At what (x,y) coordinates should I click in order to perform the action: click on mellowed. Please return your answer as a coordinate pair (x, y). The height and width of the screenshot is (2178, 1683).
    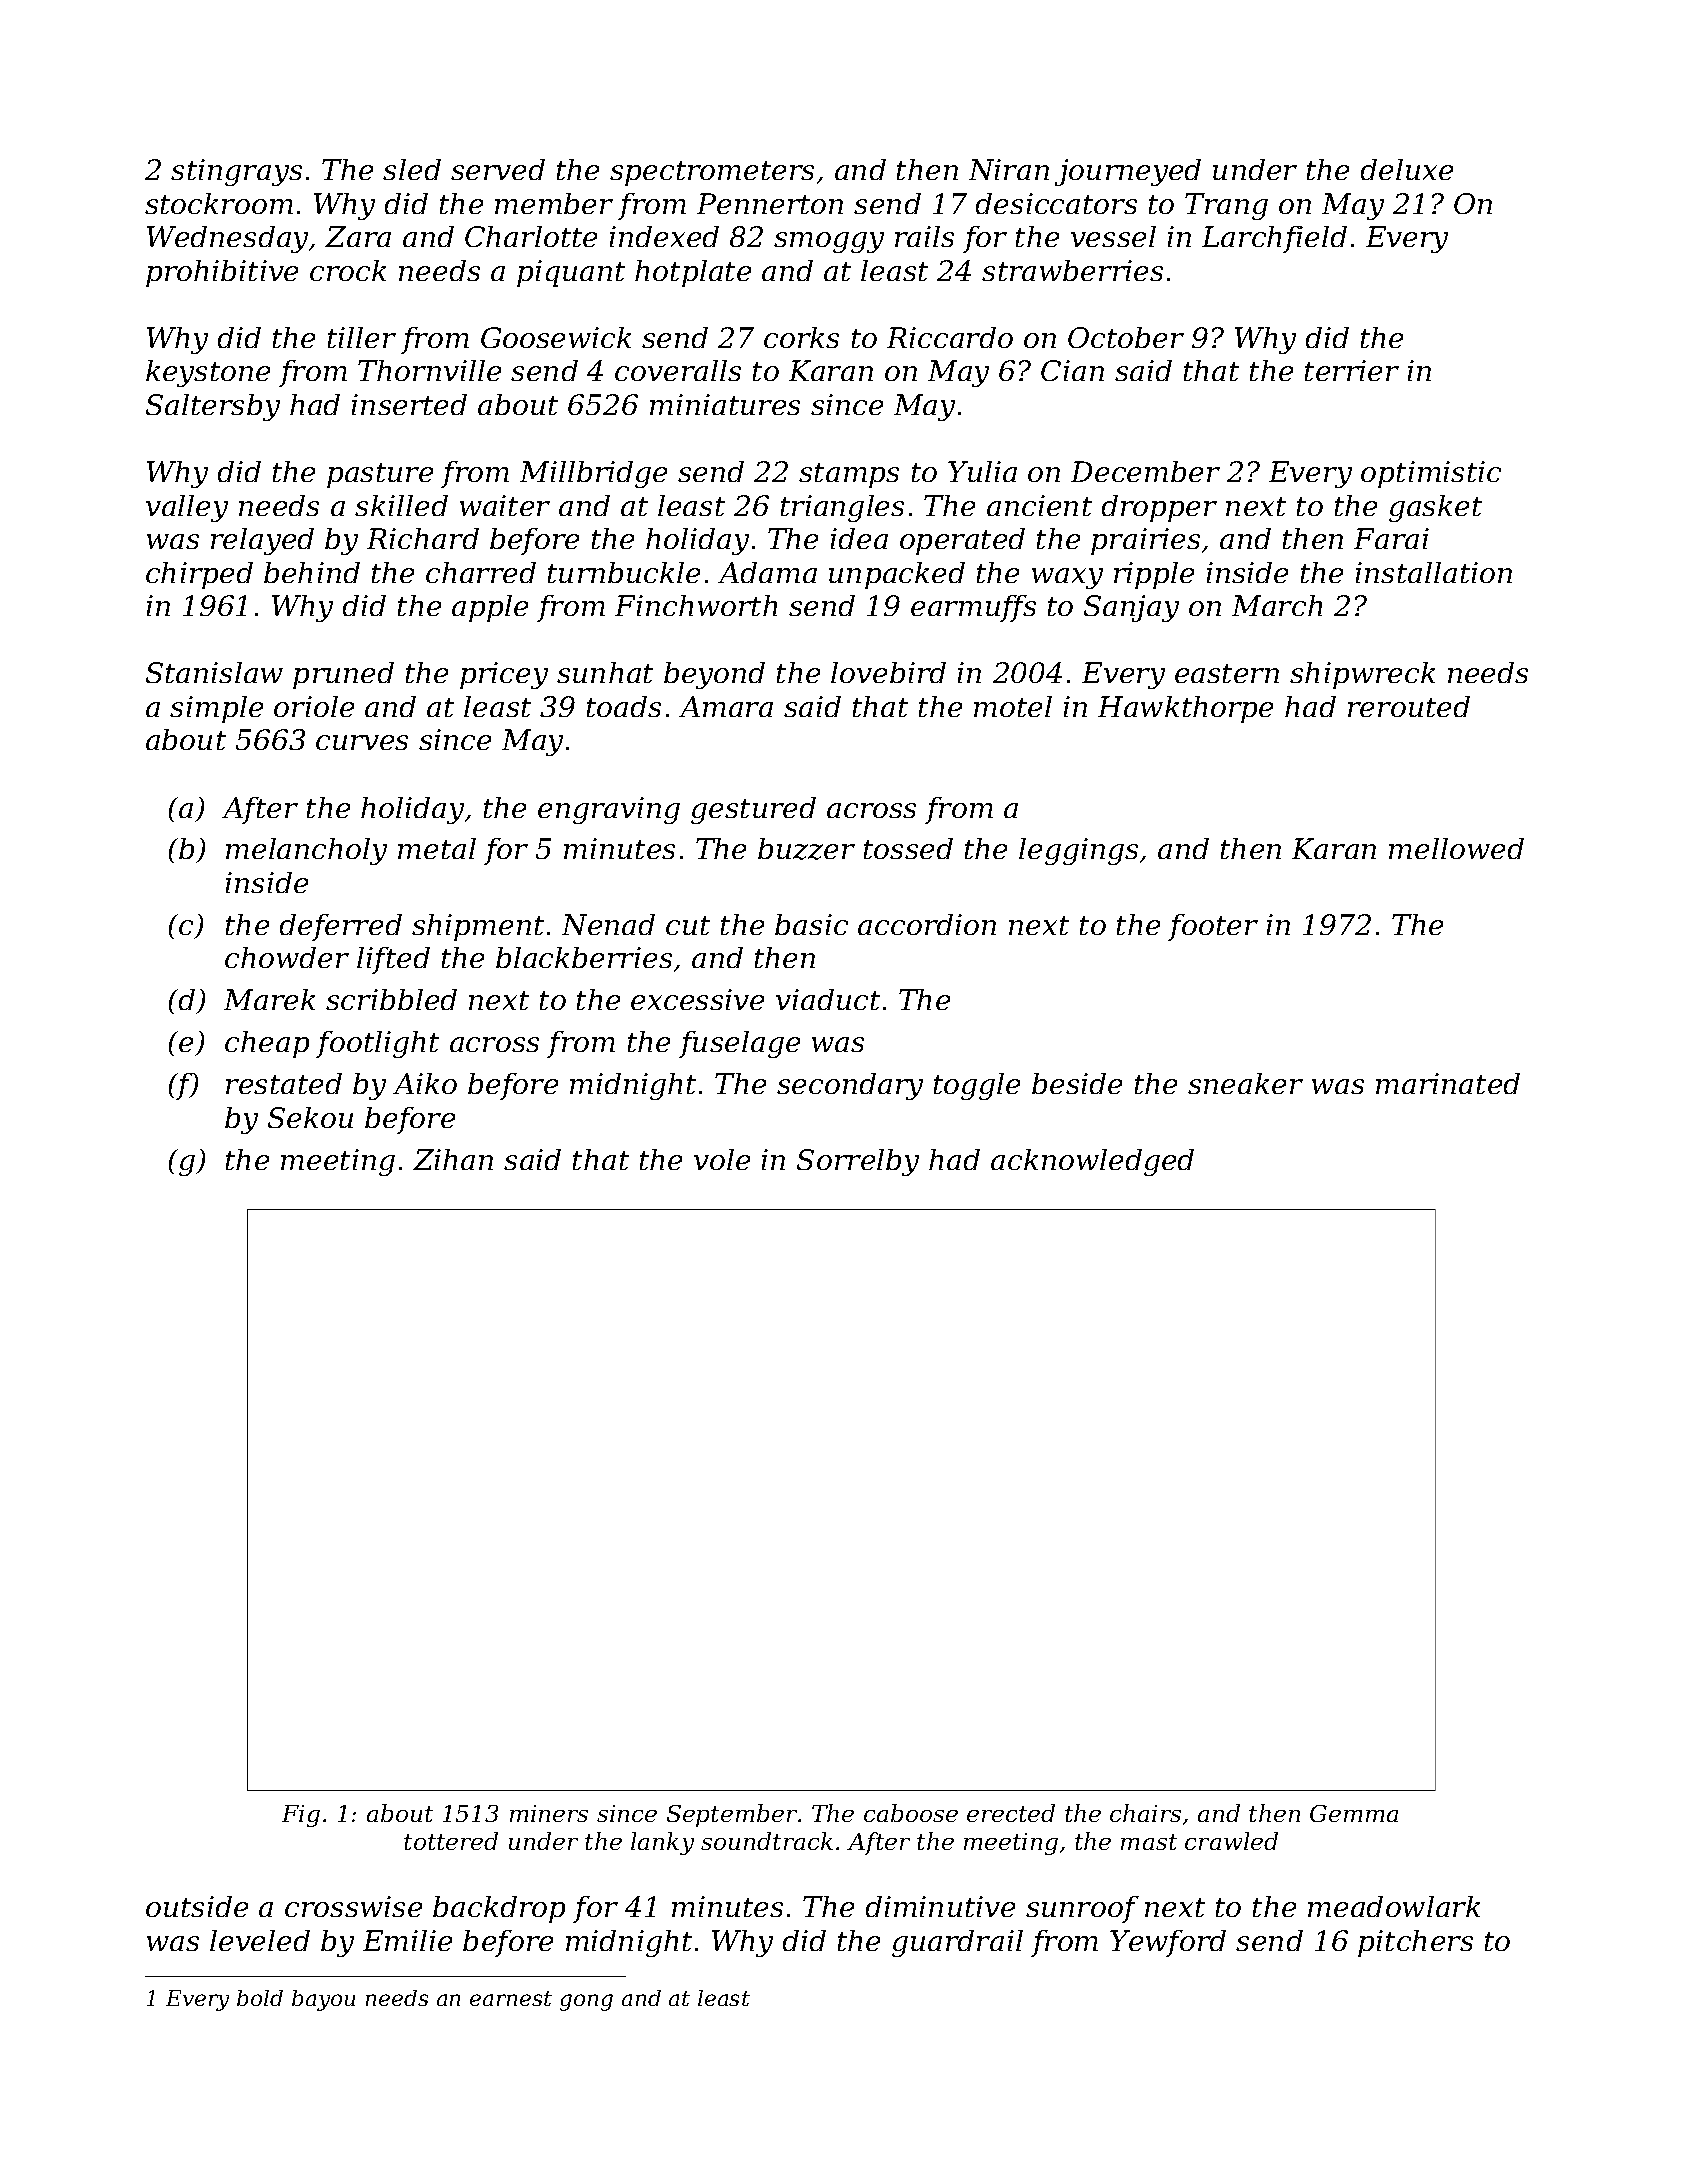
    Looking at the image, I should click on (1456, 848).
